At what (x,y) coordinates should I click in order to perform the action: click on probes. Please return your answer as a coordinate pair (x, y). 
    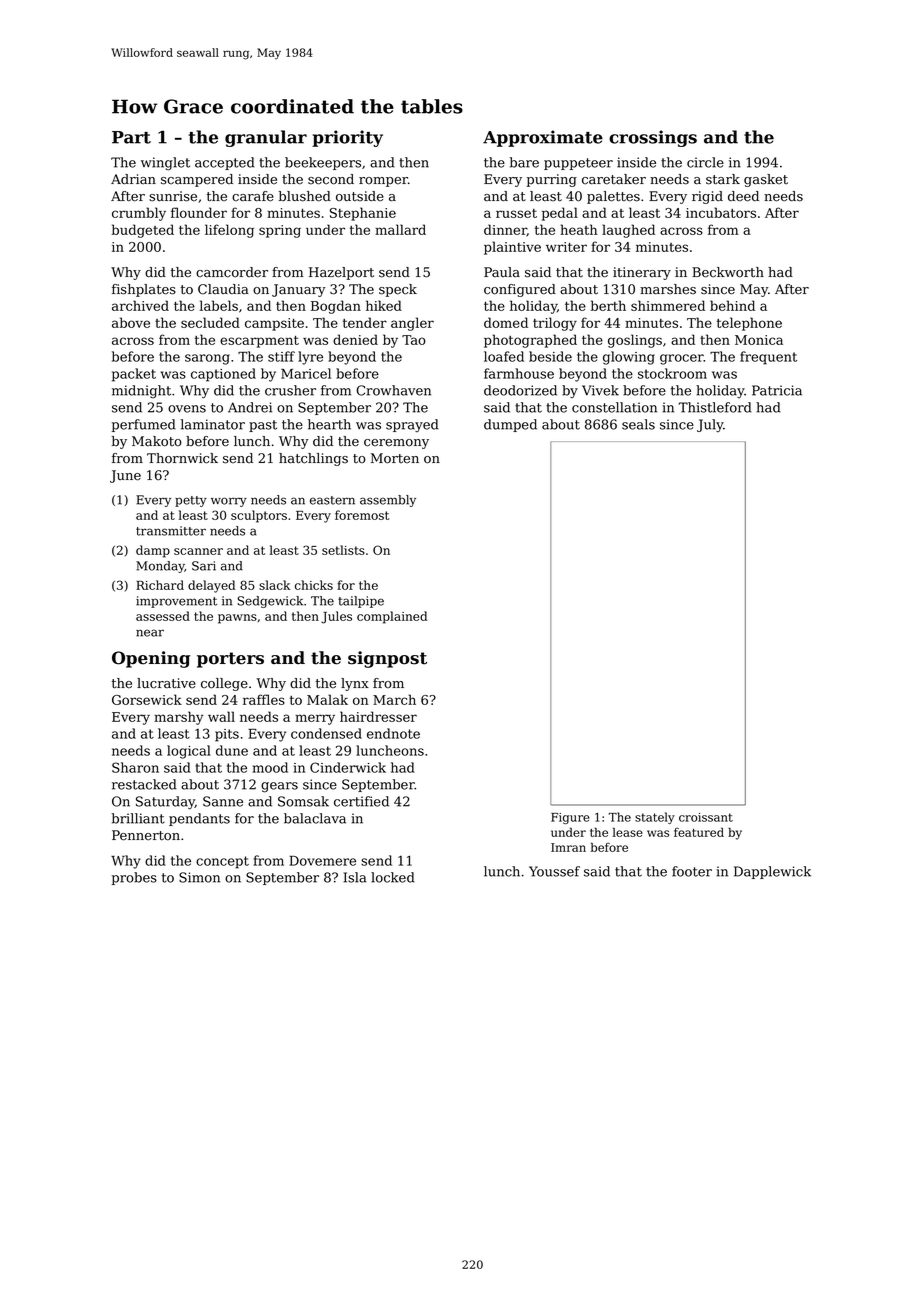
    Looking at the image, I should click on (134, 878).
